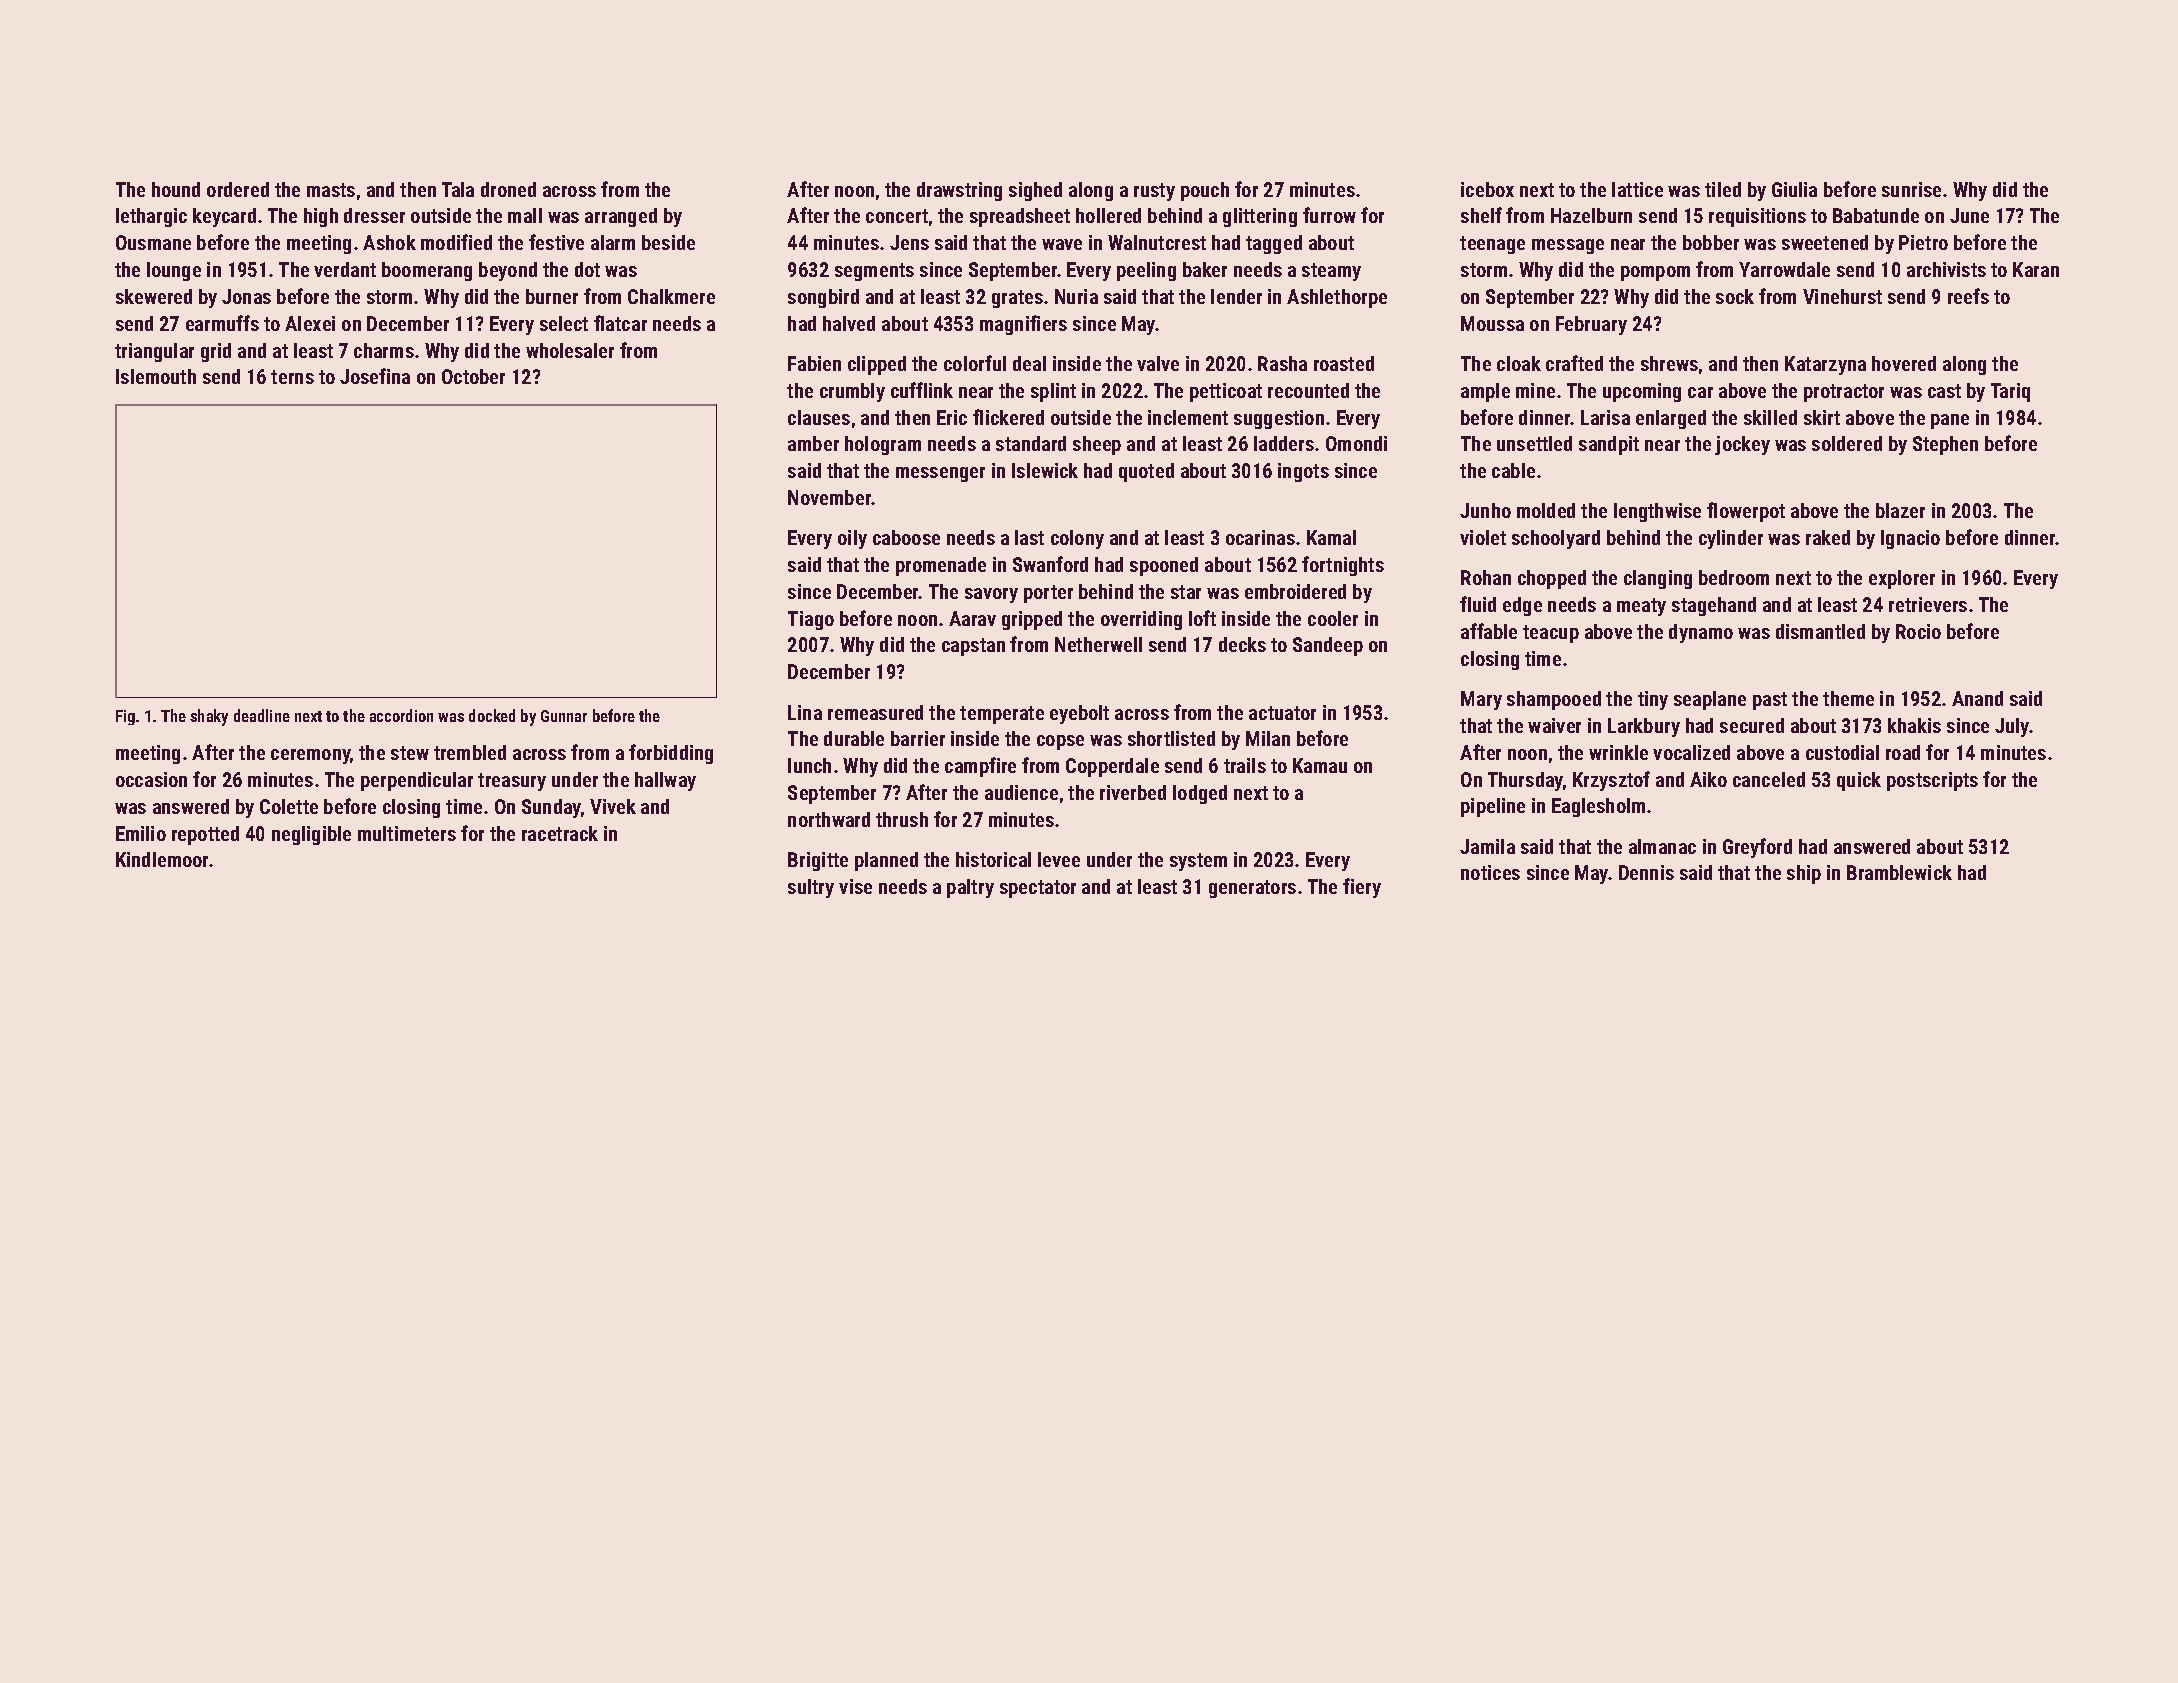 The image size is (2178, 1683). What do you see at coordinates (811, 888) in the screenshot?
I see `sultry` at bounding box center [811, 888].
